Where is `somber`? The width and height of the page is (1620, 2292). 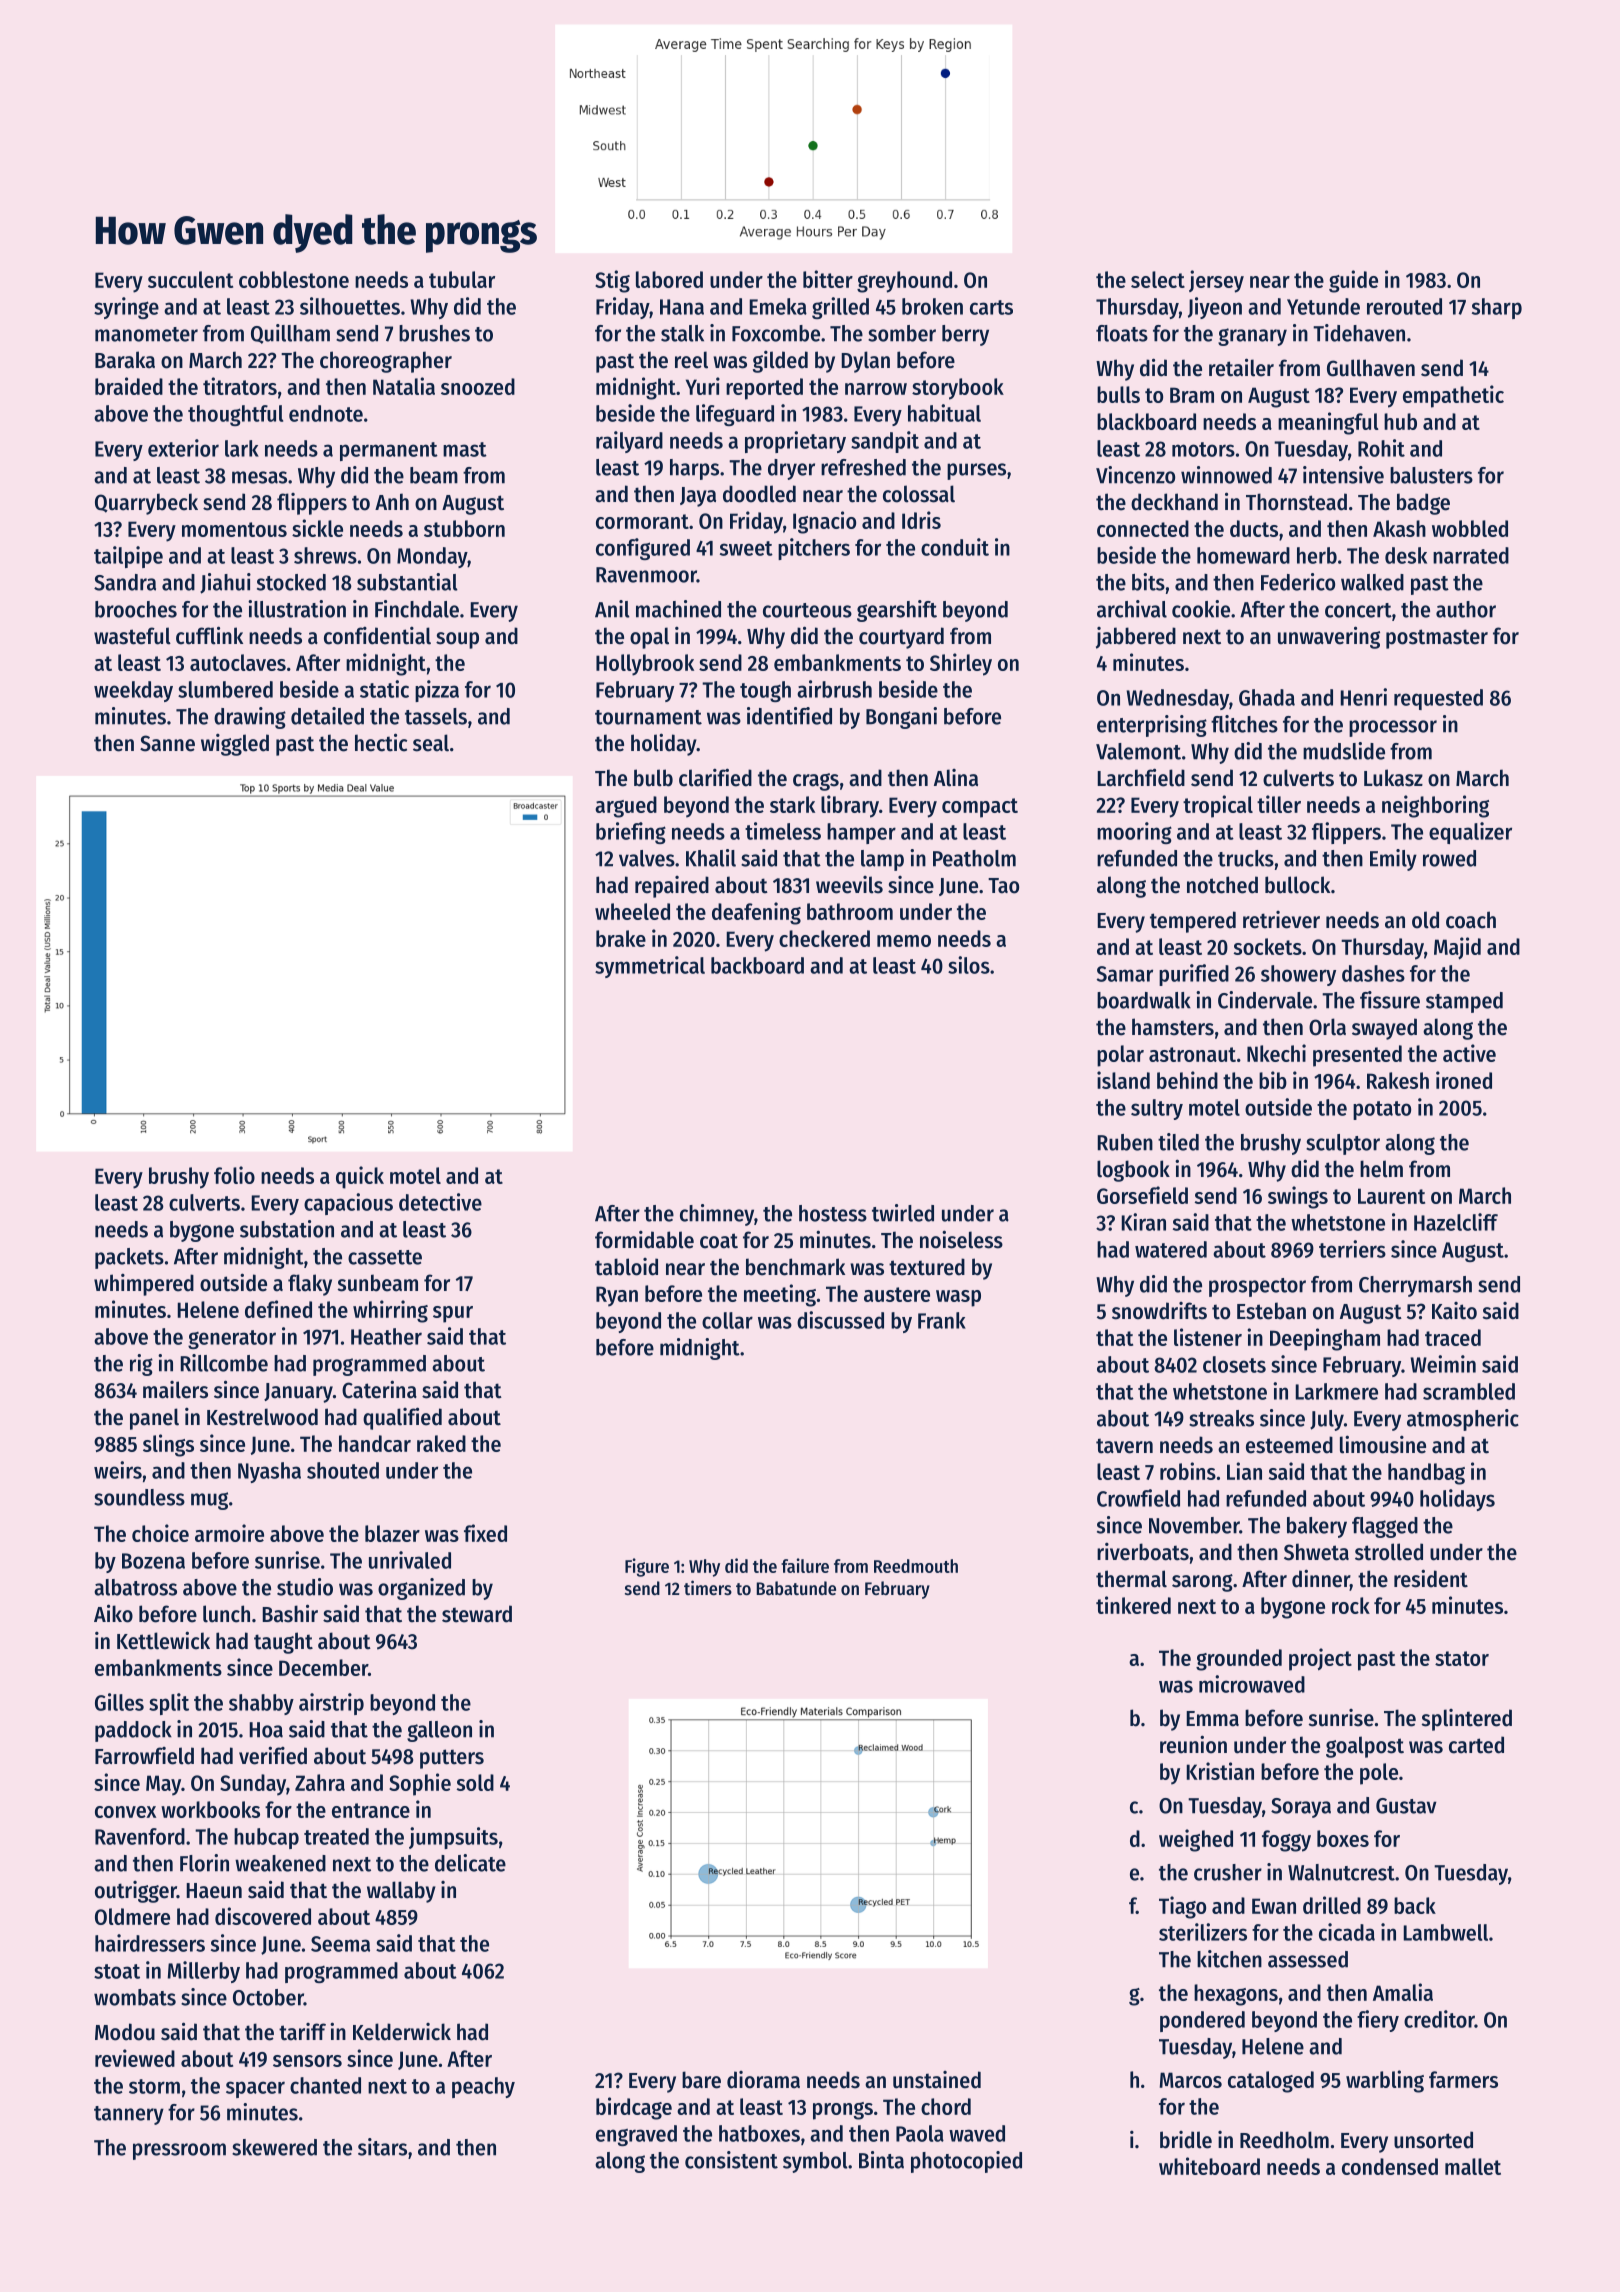 somber is located at coordinates (902, 333).
